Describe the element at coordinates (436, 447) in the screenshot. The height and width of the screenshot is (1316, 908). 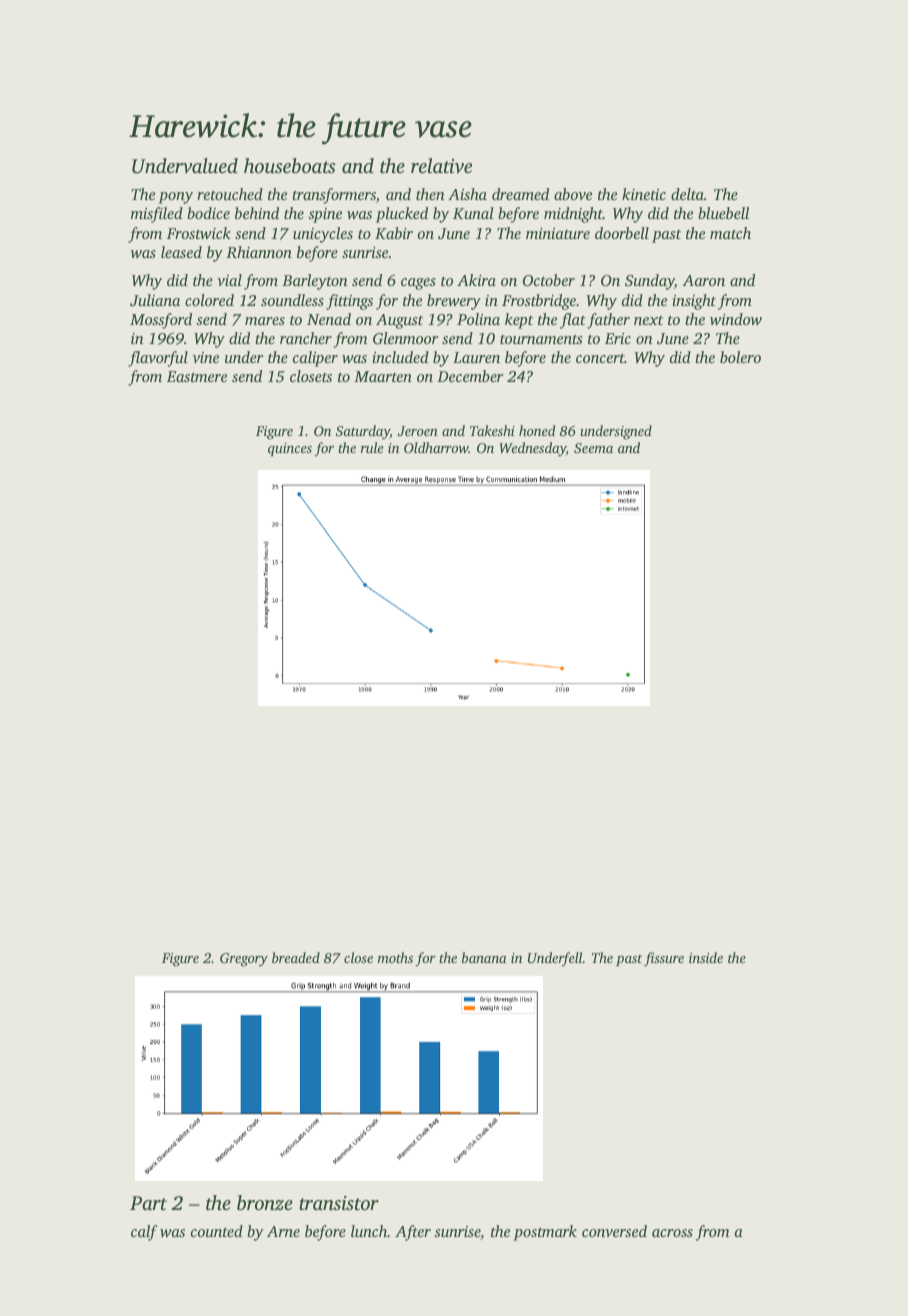
I see `Oldharrow` at that location.
